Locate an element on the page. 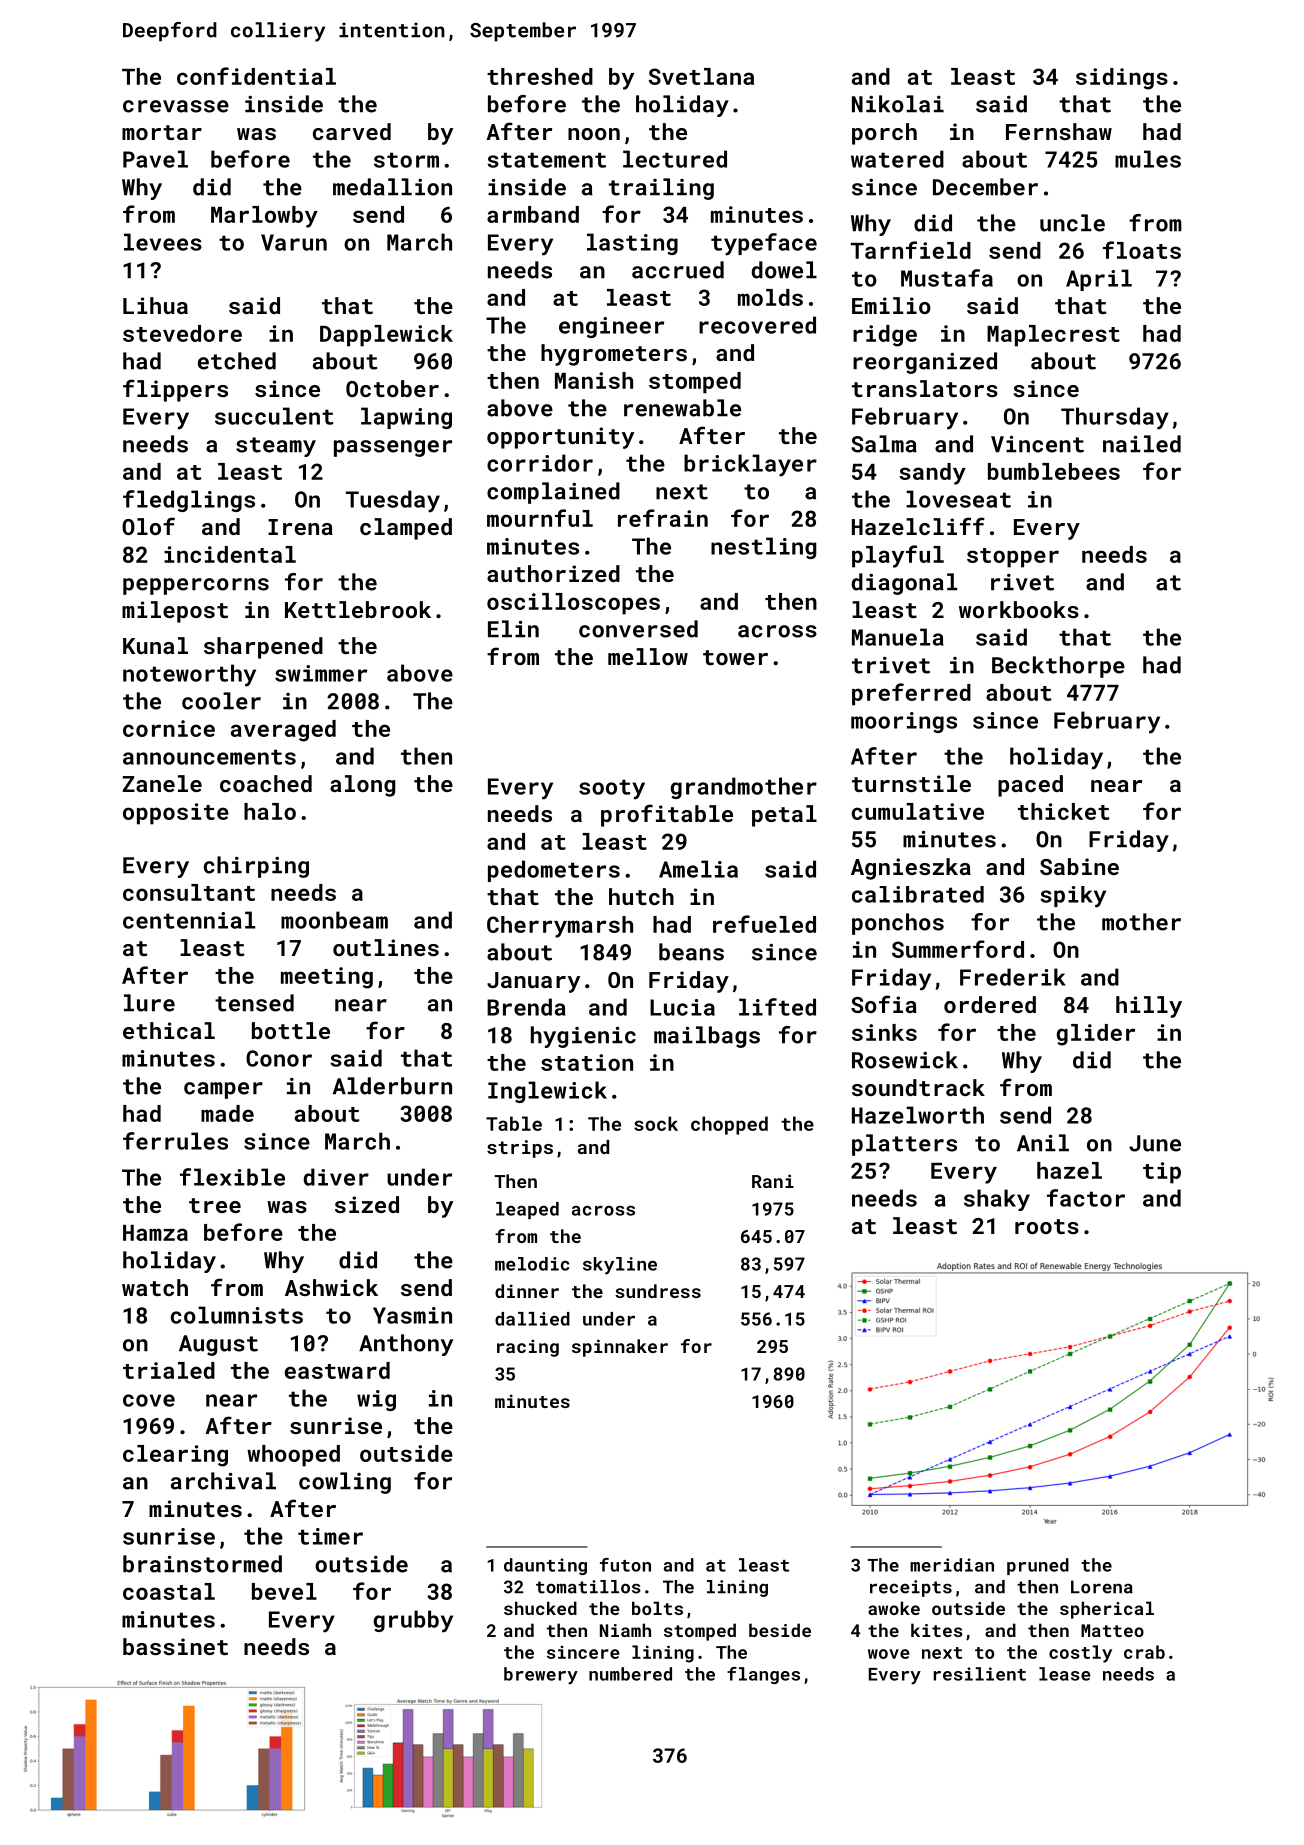 The width and height of the page is (1304, 1845). Rosewick is located at coordinates (905, 1060).
